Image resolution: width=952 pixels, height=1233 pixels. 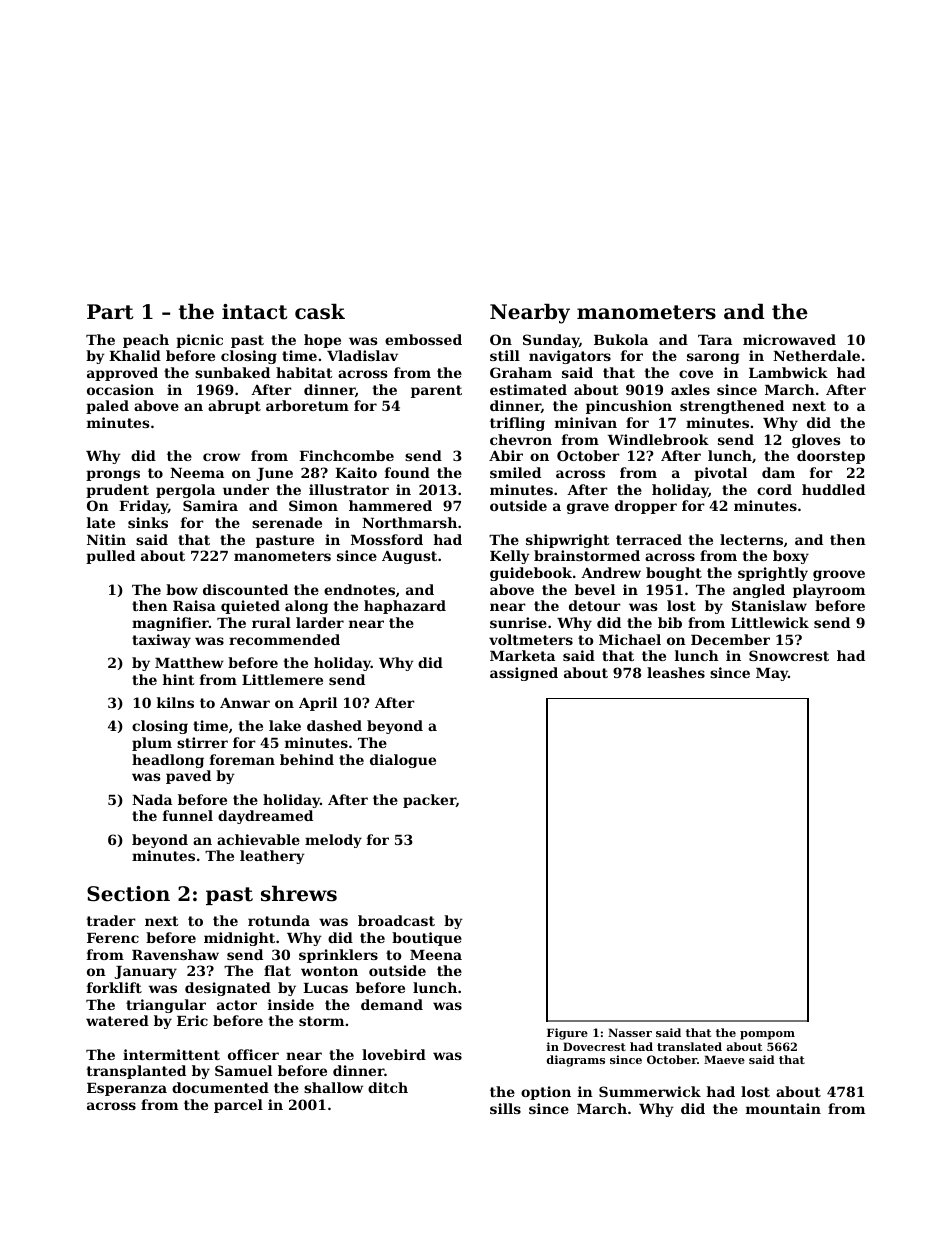 What do you see at coordinates (423, 339) in the screenshot?
I see `embossed` at bounding box center [423, 339].
